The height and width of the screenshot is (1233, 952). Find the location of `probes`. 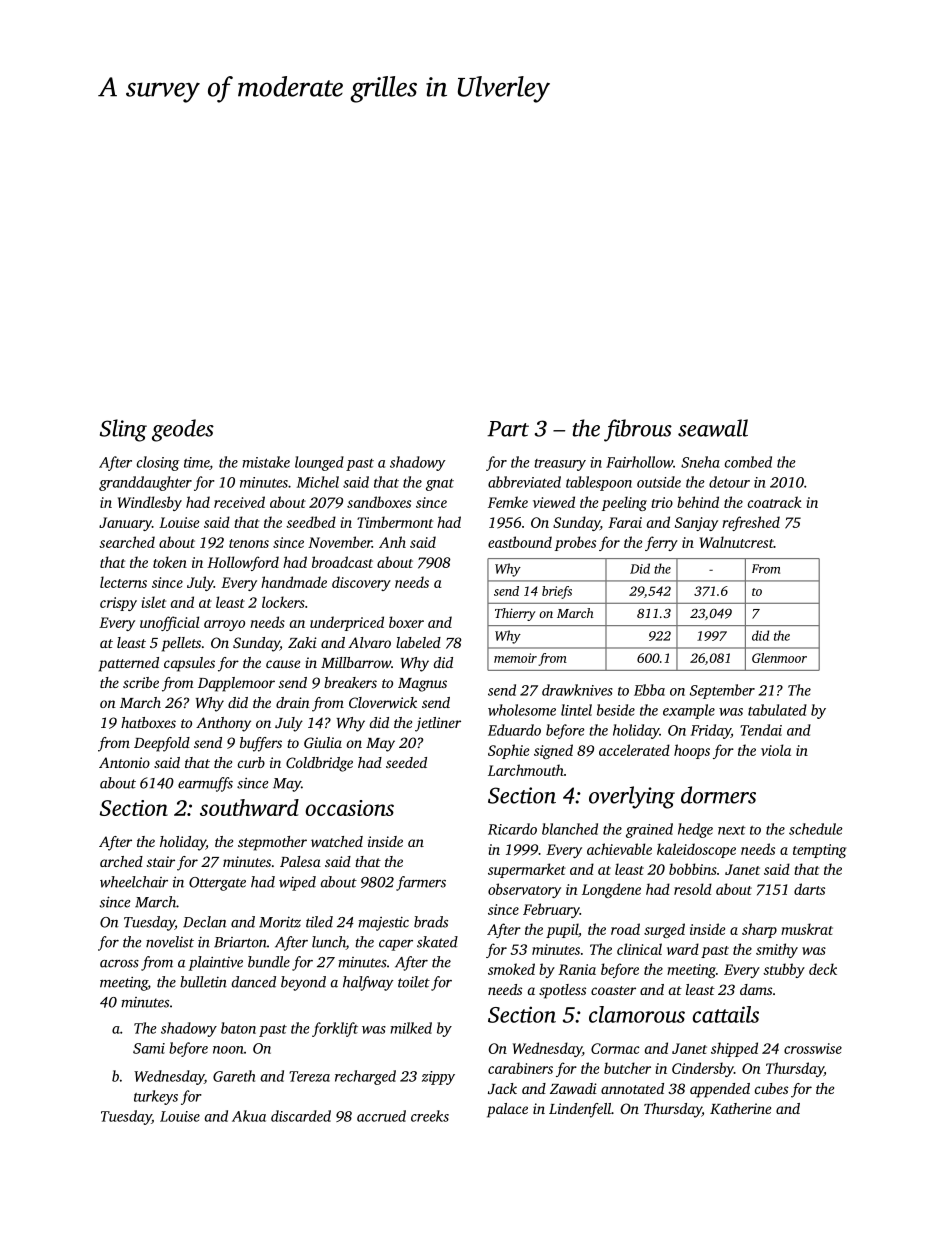

probes is located at coordinates (575, 543).
